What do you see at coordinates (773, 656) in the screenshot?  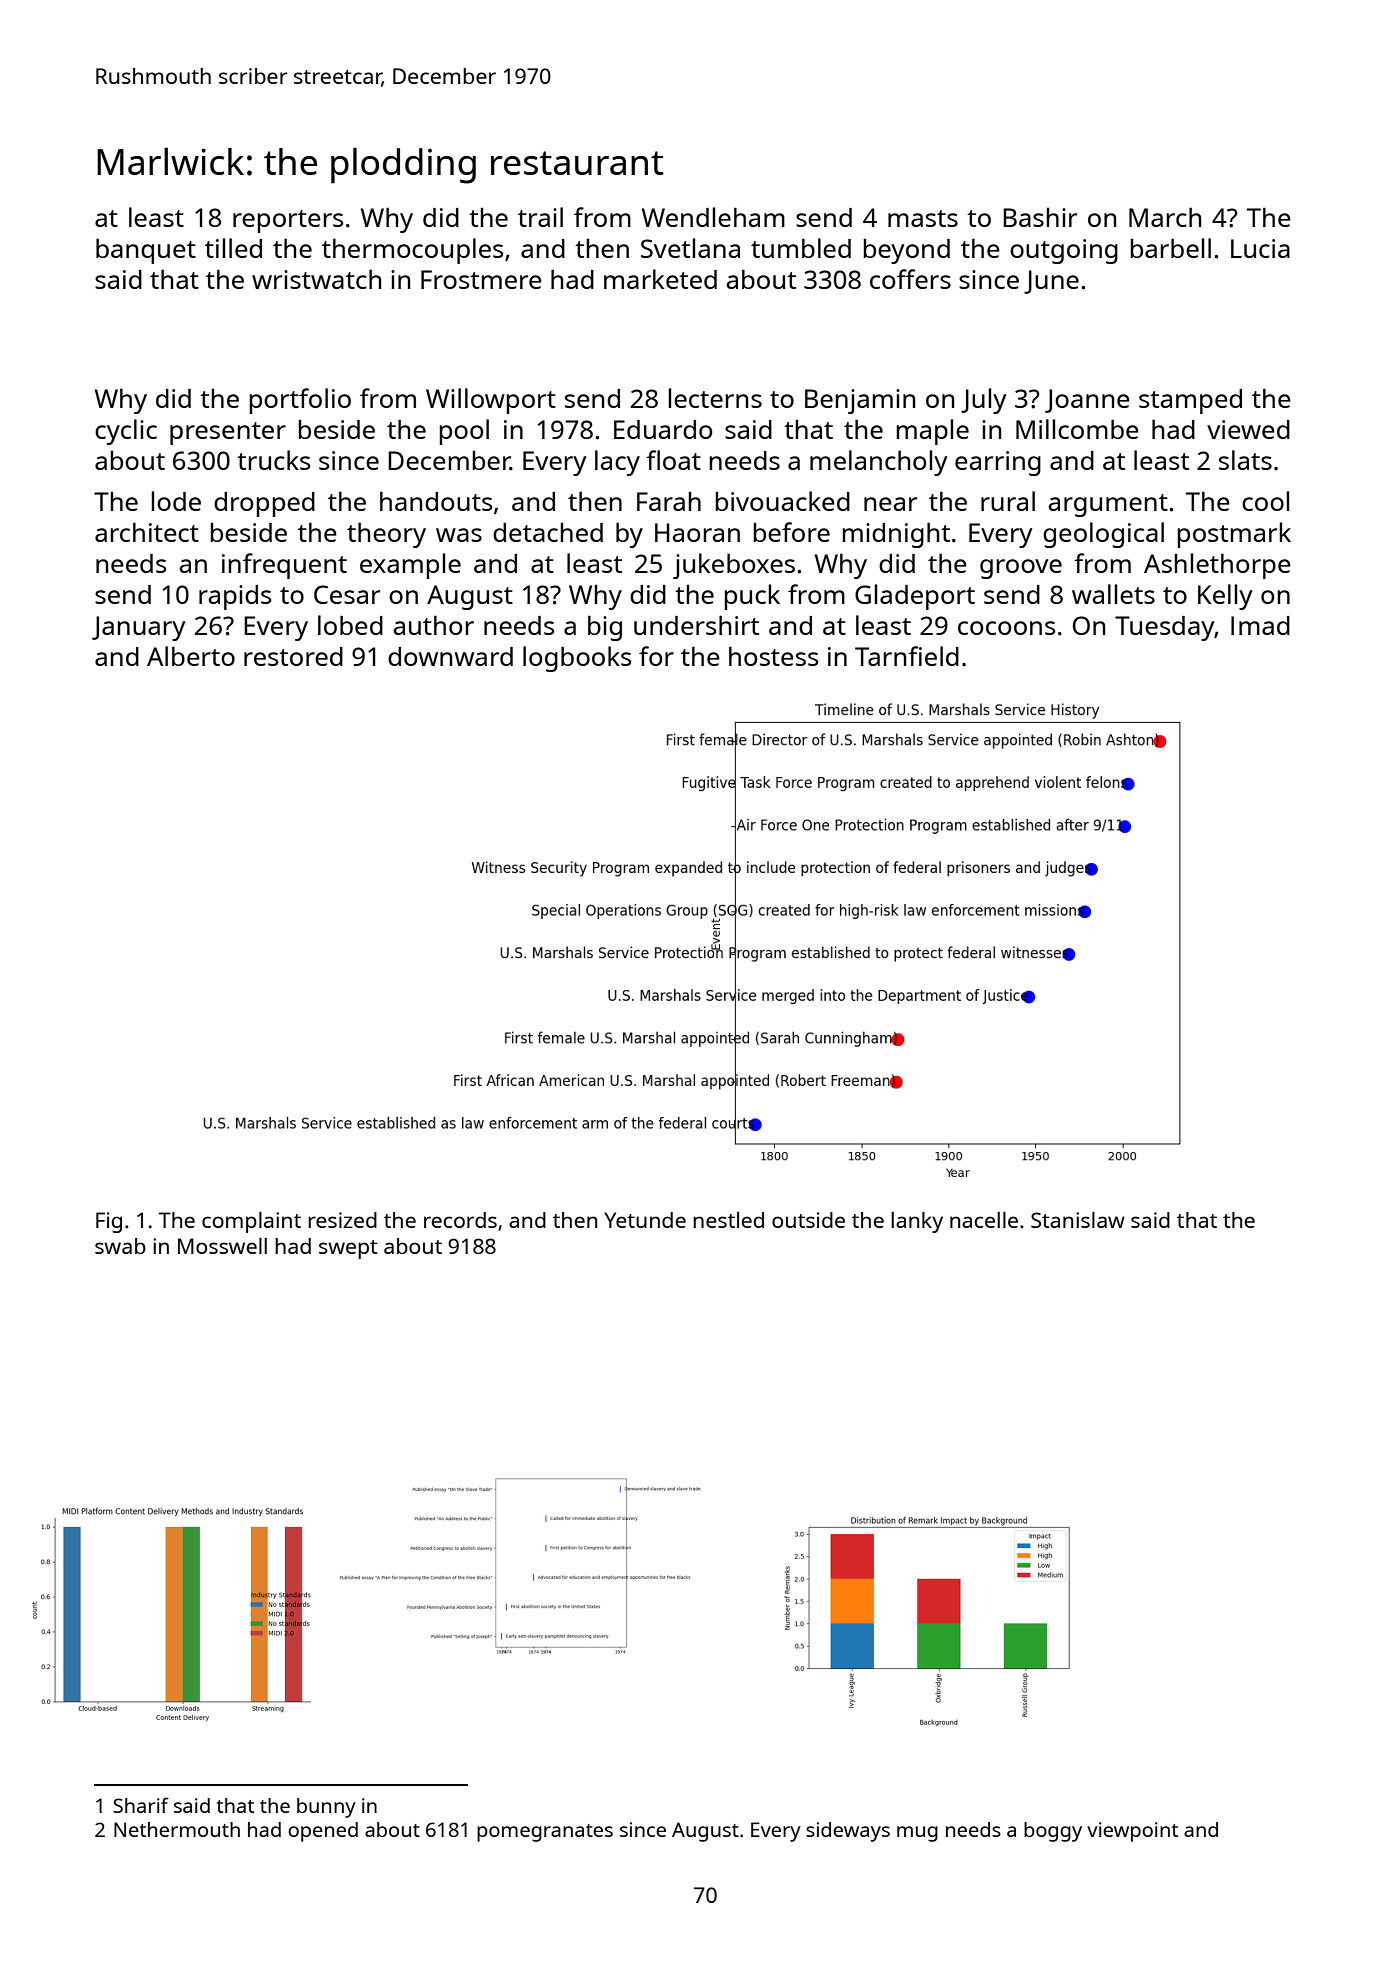 I see `hostess` at bounding box center [773, 656].
